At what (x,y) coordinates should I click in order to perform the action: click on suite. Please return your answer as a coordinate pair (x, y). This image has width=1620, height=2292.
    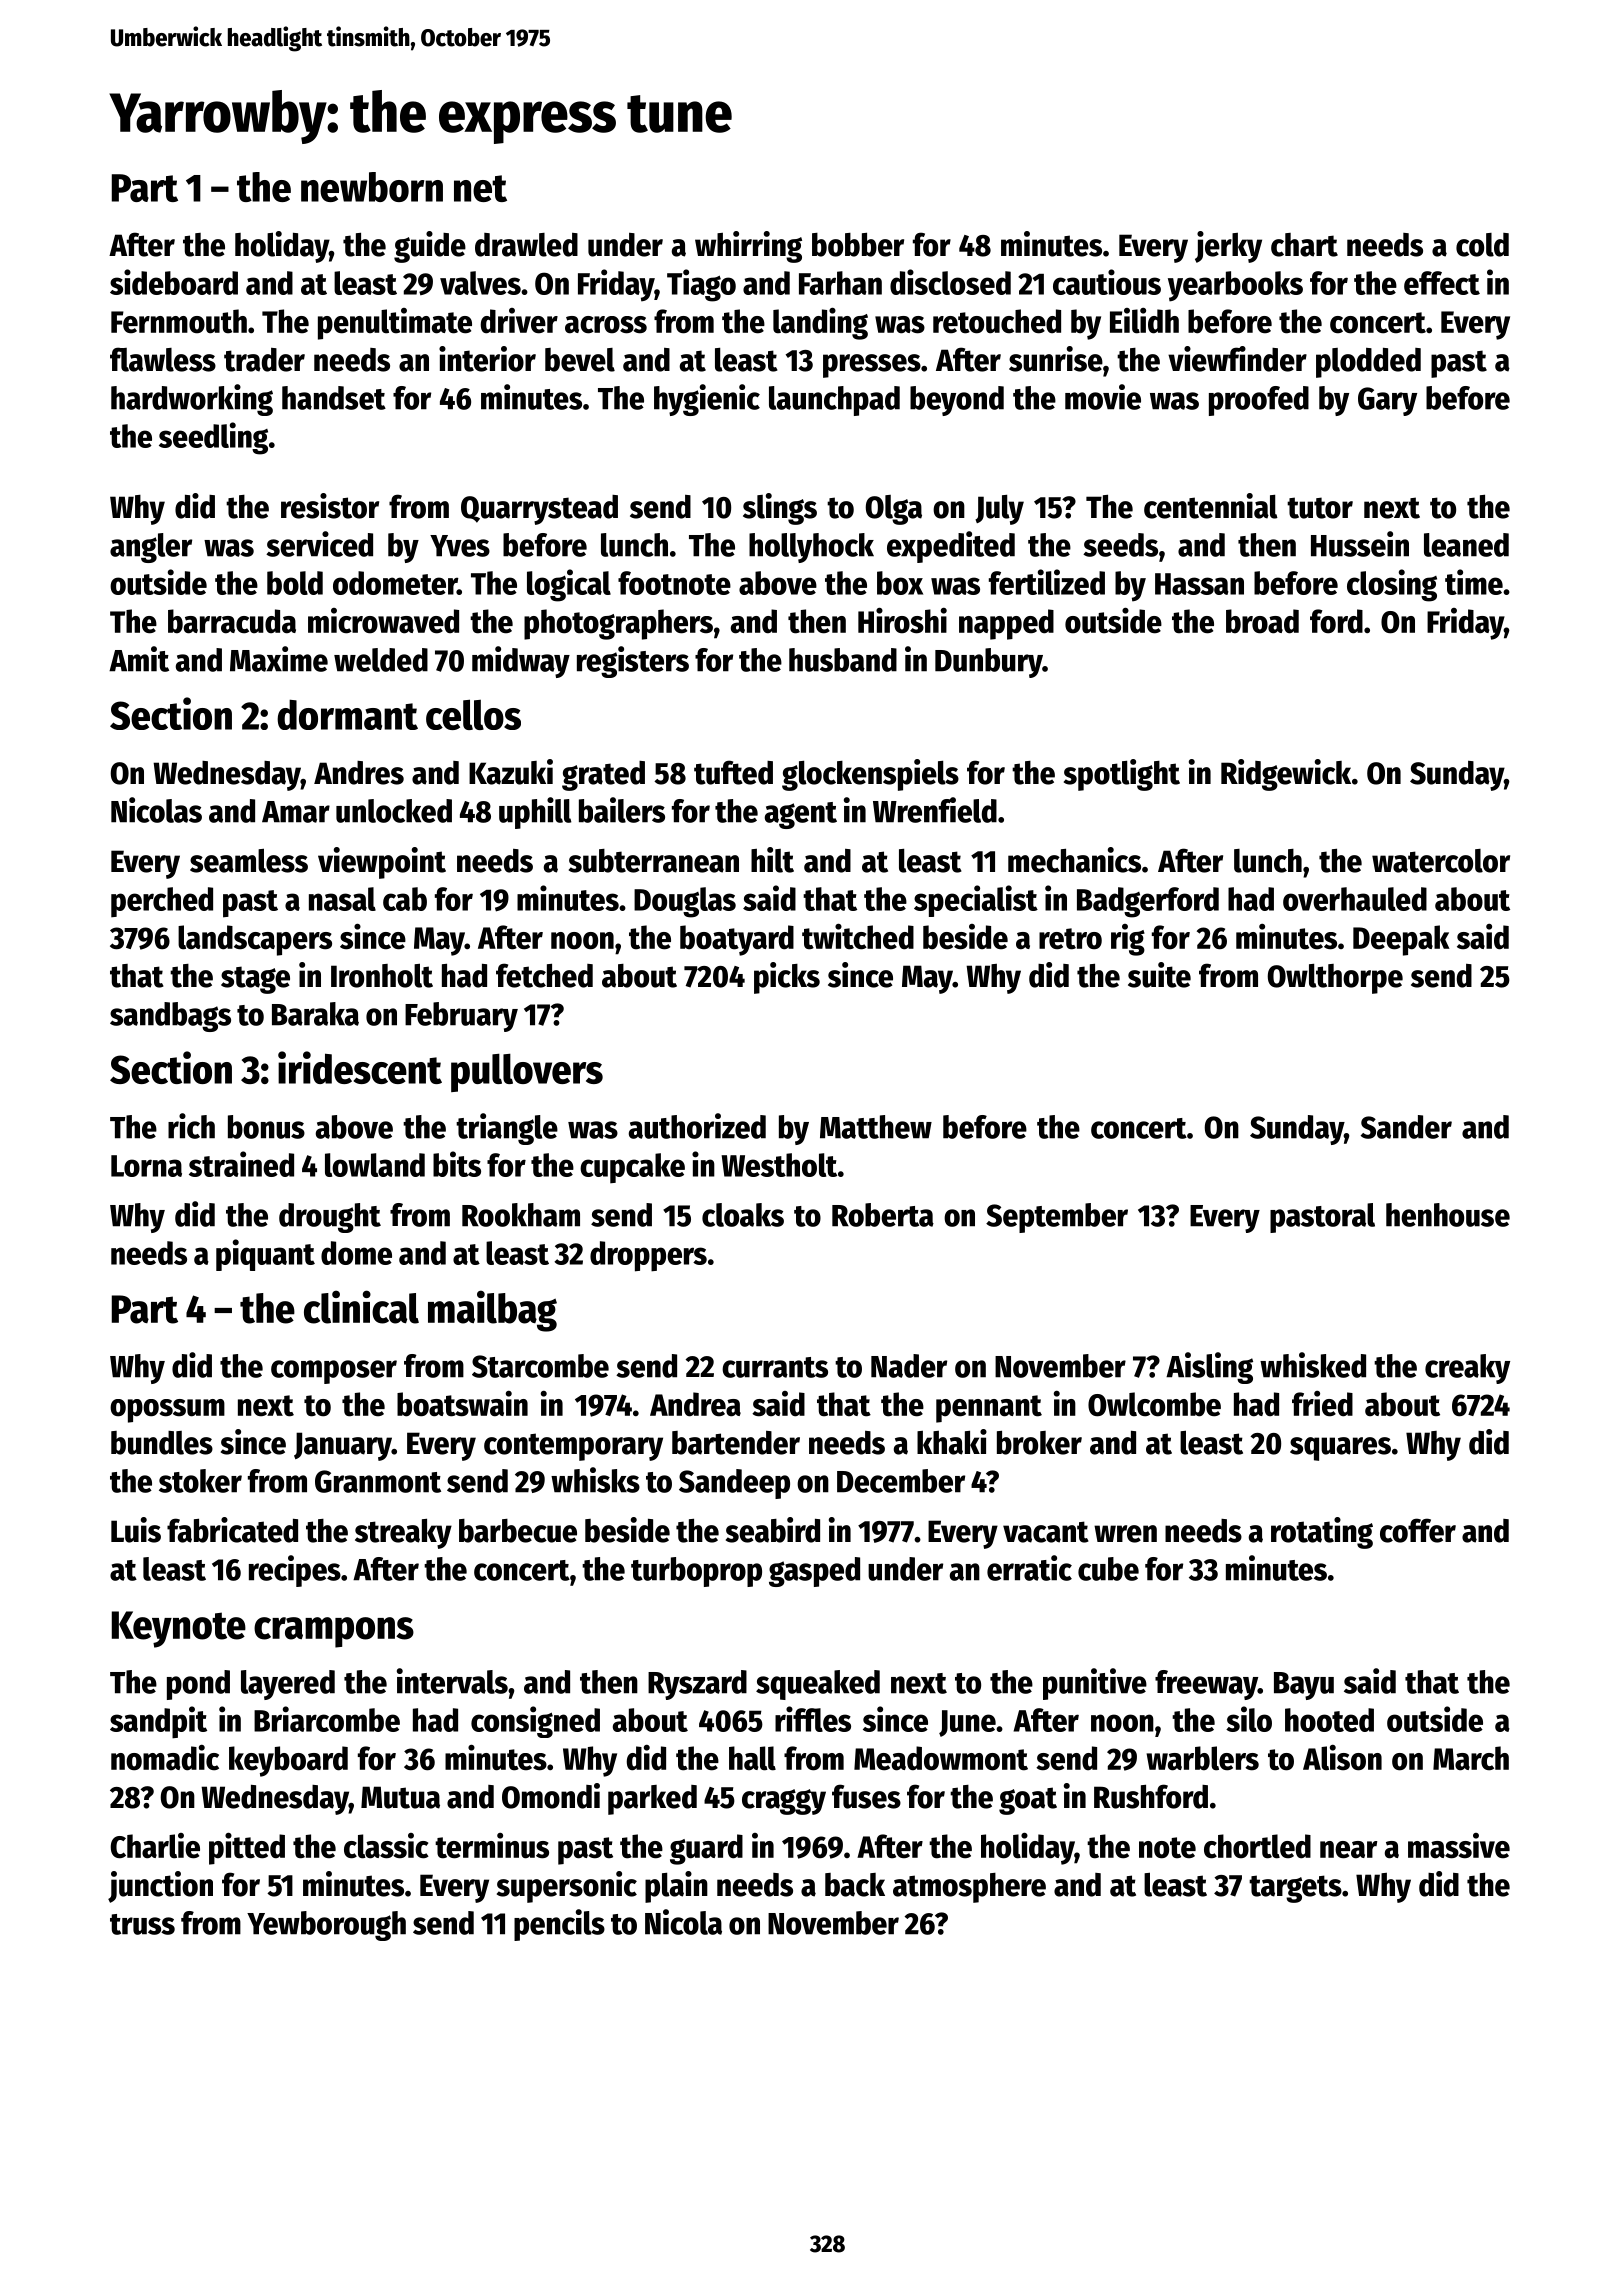
    Looking at the image, I should click on (1159, 975).
